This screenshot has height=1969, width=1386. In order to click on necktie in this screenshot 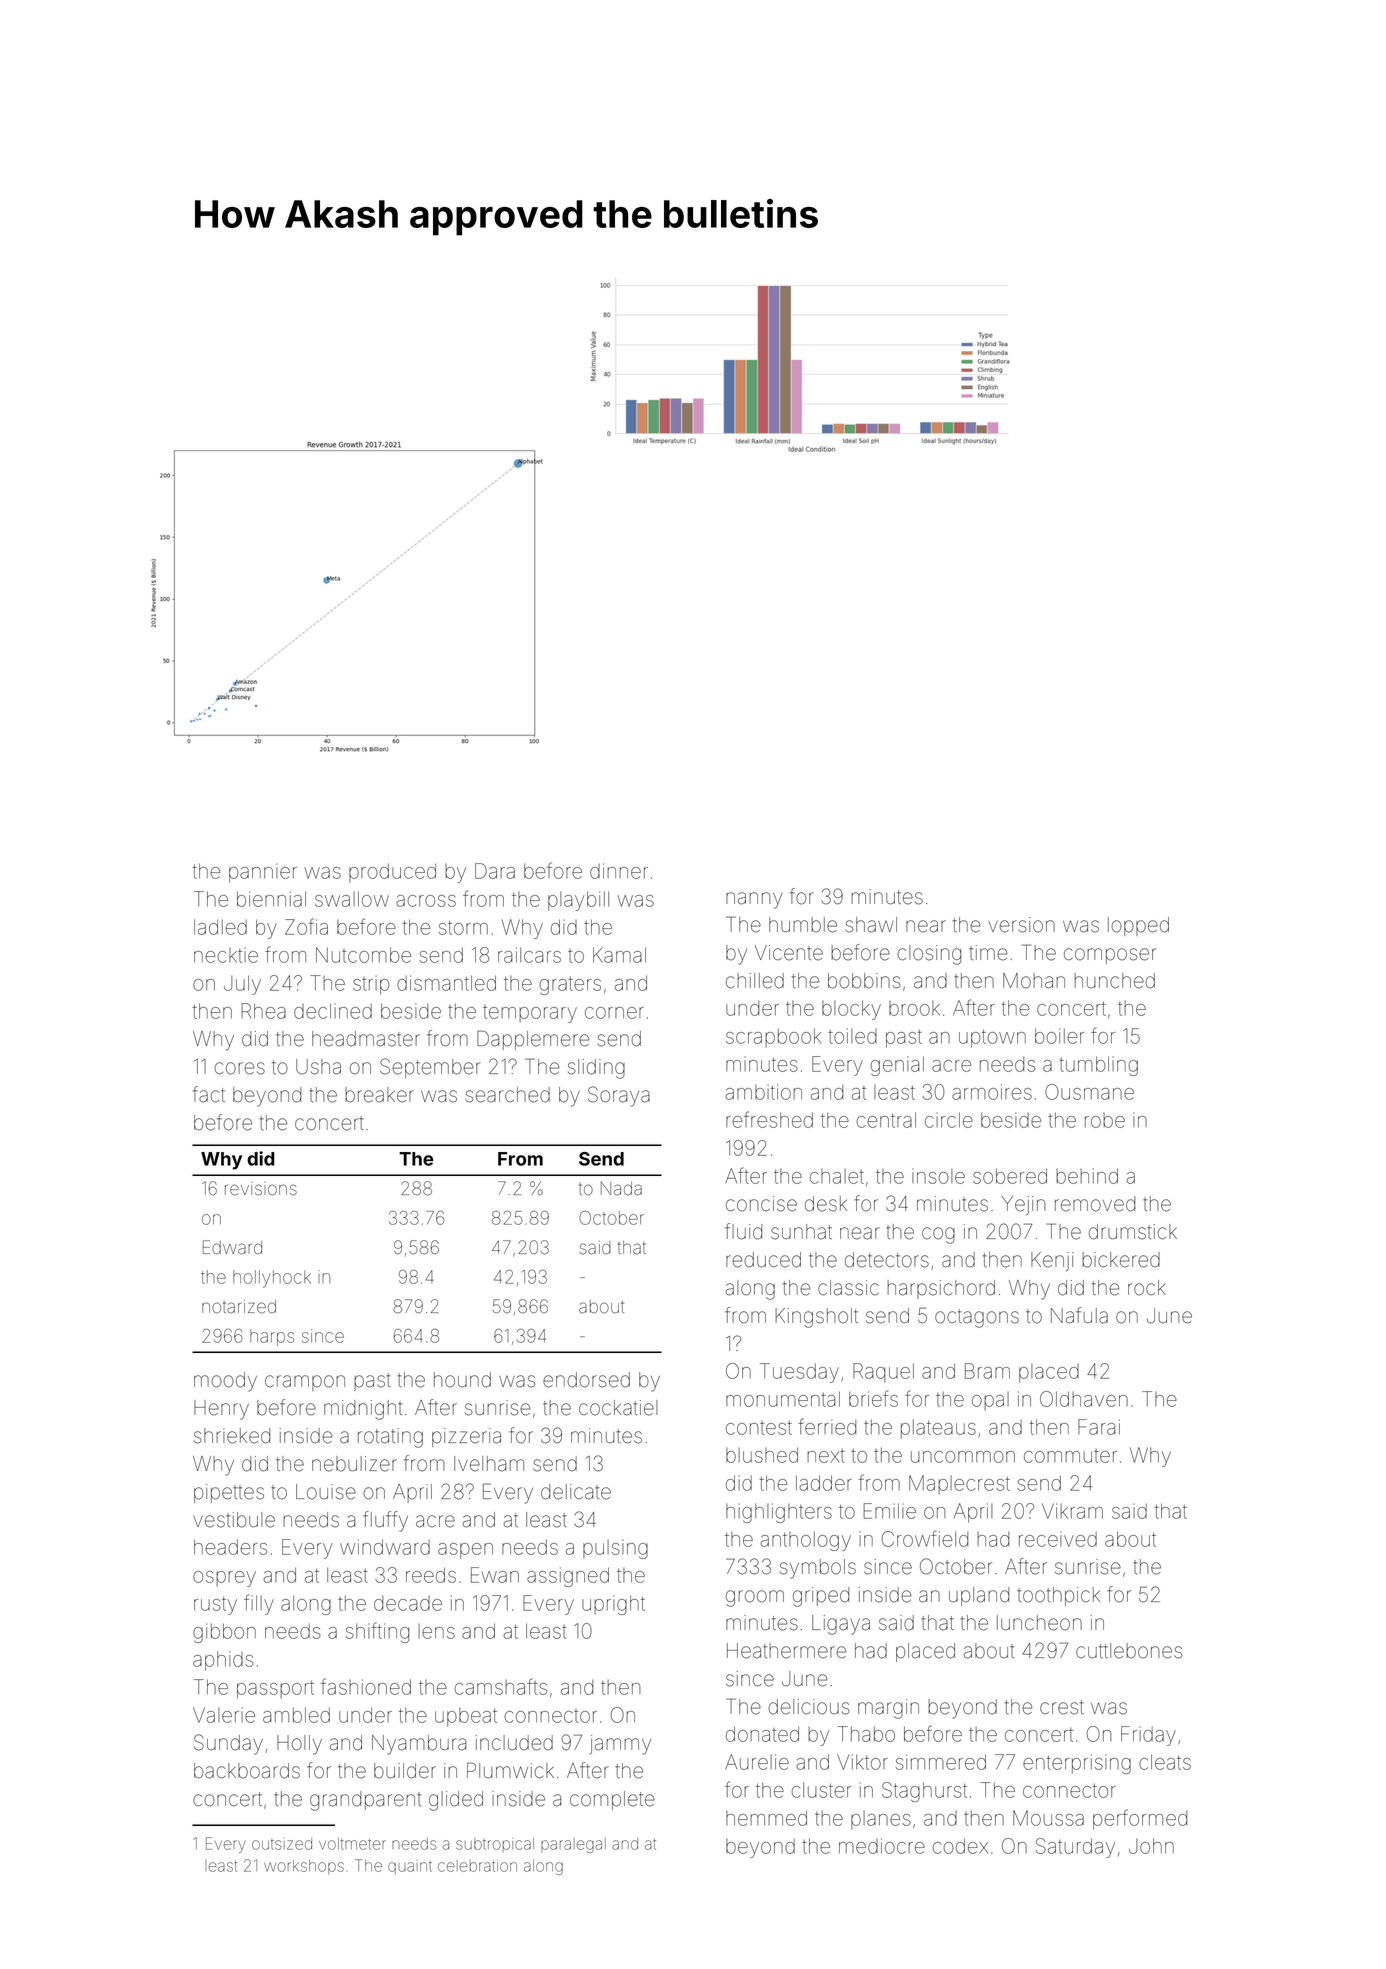, I will do `click(226, 955)`.
